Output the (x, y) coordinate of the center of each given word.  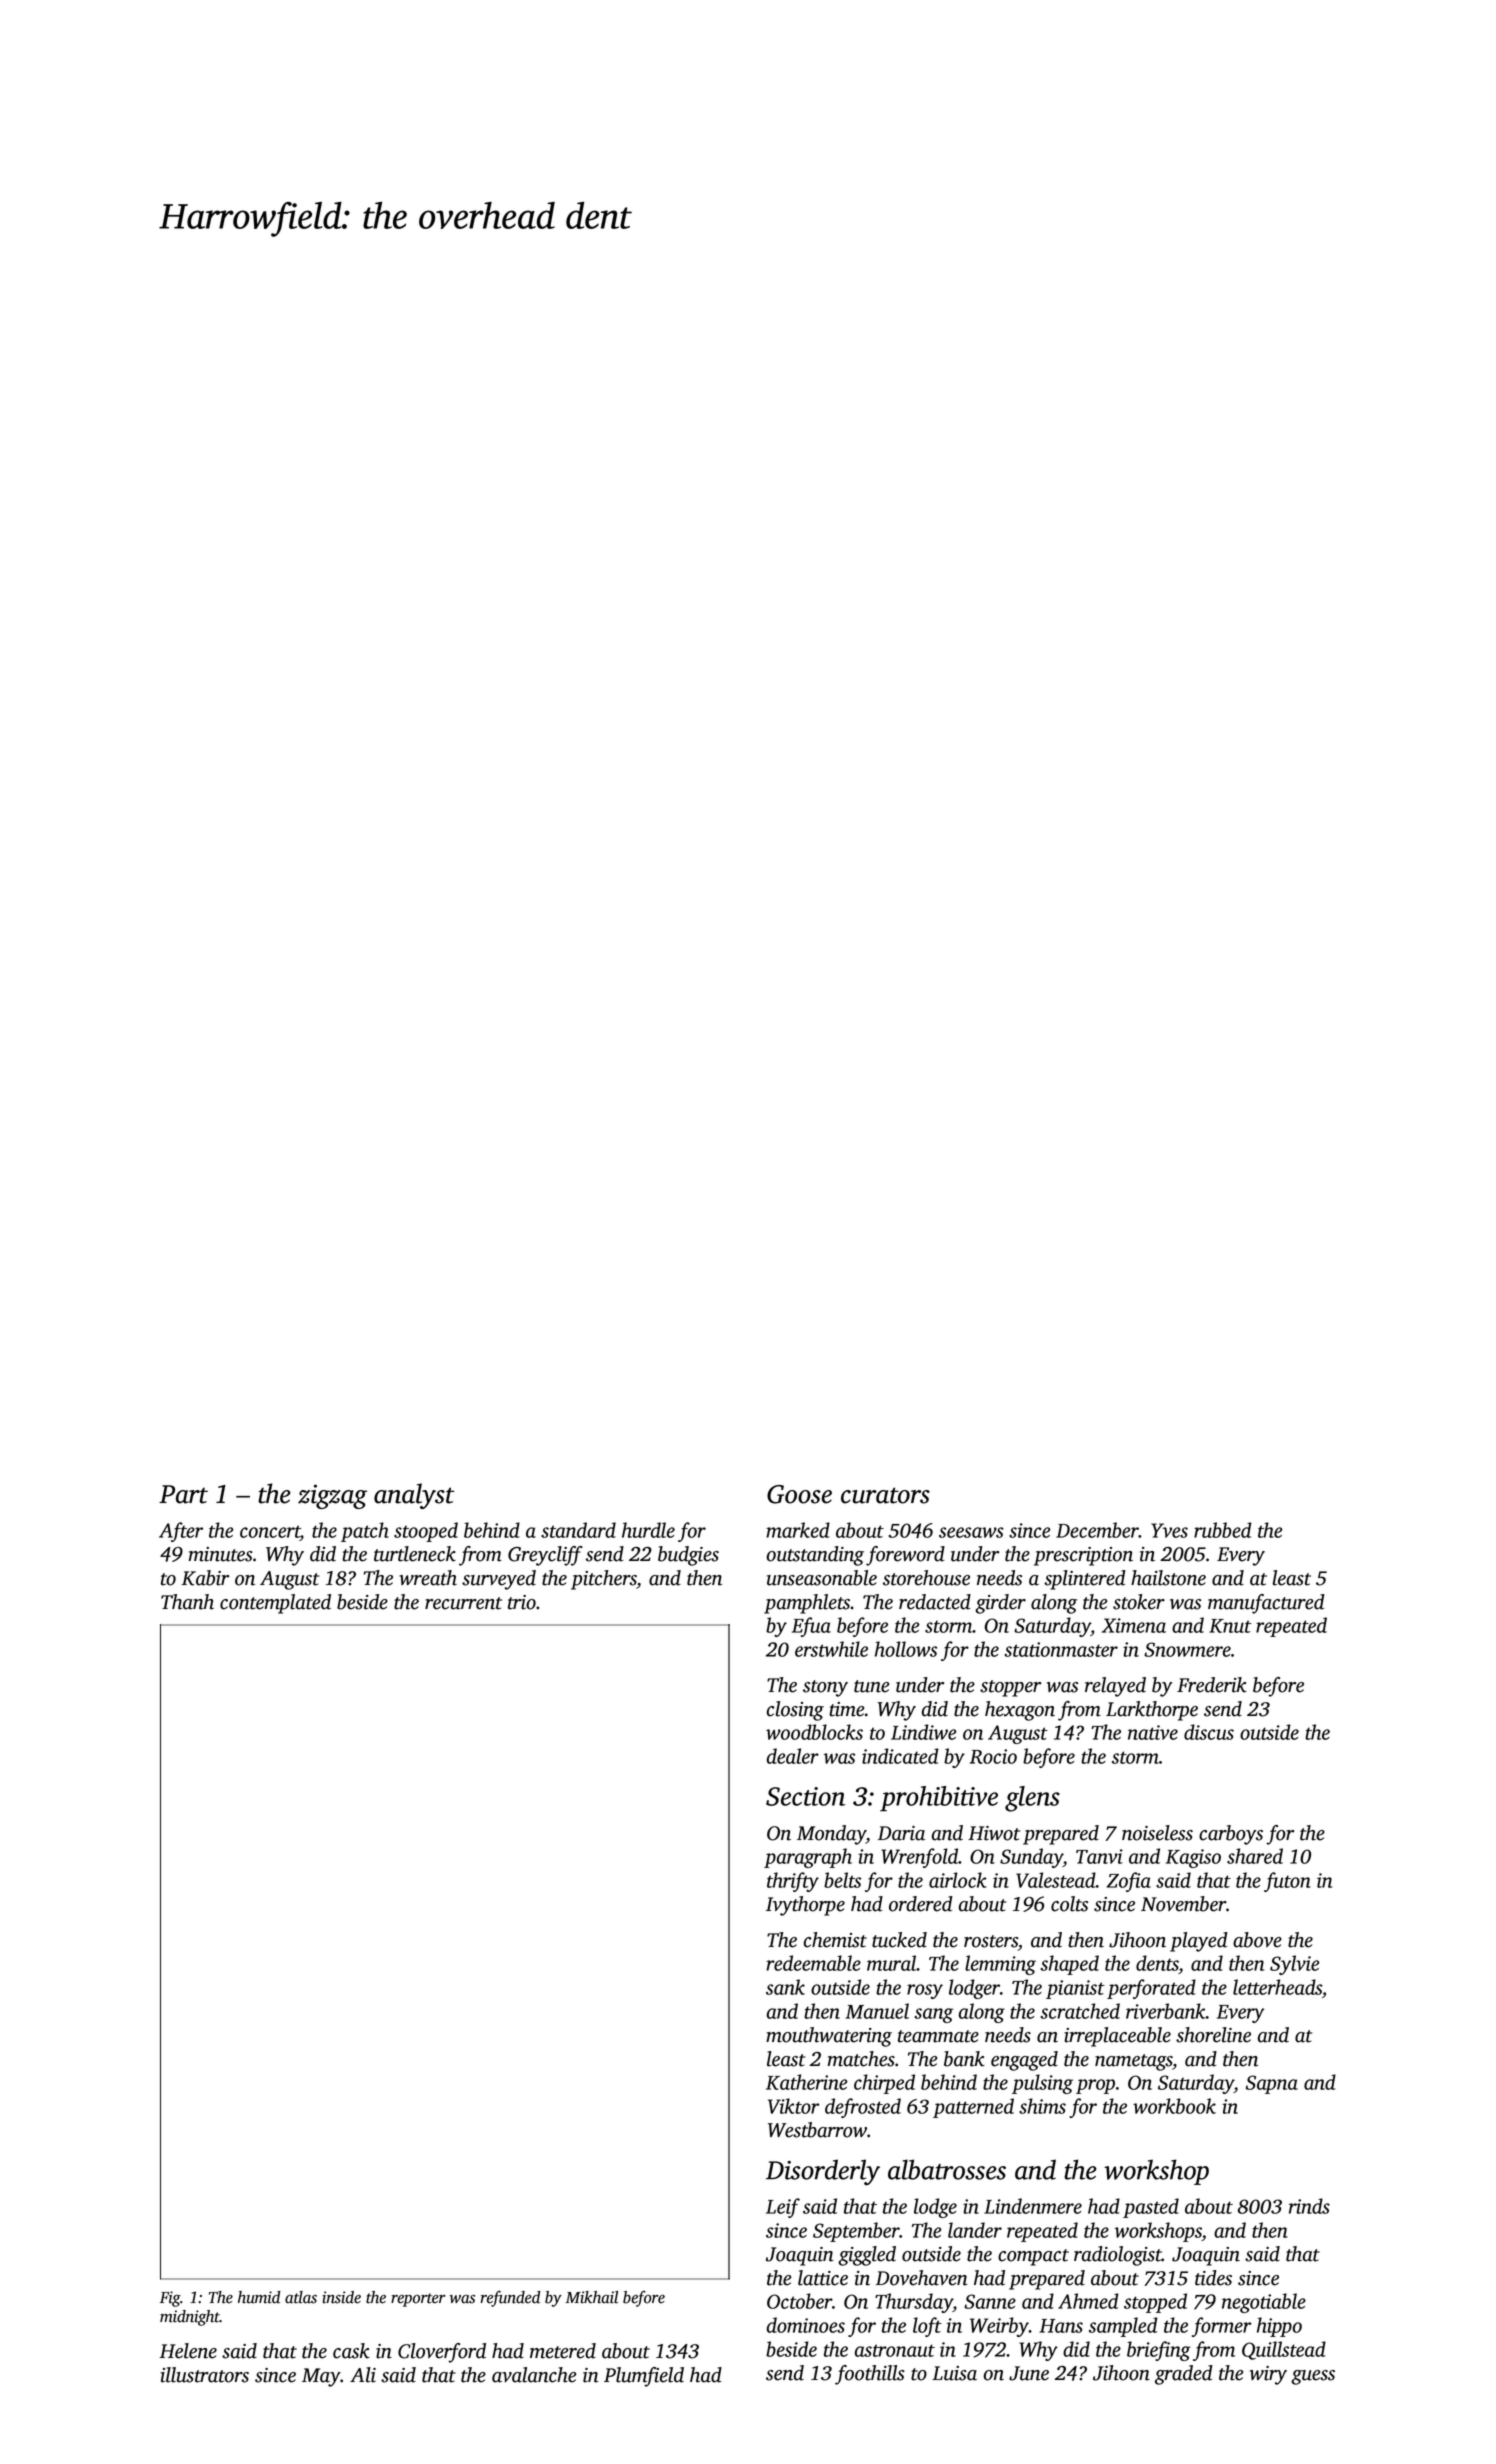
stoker (1139, 1602)
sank (785, 1987)
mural (892, 1963)
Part (183, 1494)
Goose (799, 1494)
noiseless (1157, 1833)
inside (341, 2297)
